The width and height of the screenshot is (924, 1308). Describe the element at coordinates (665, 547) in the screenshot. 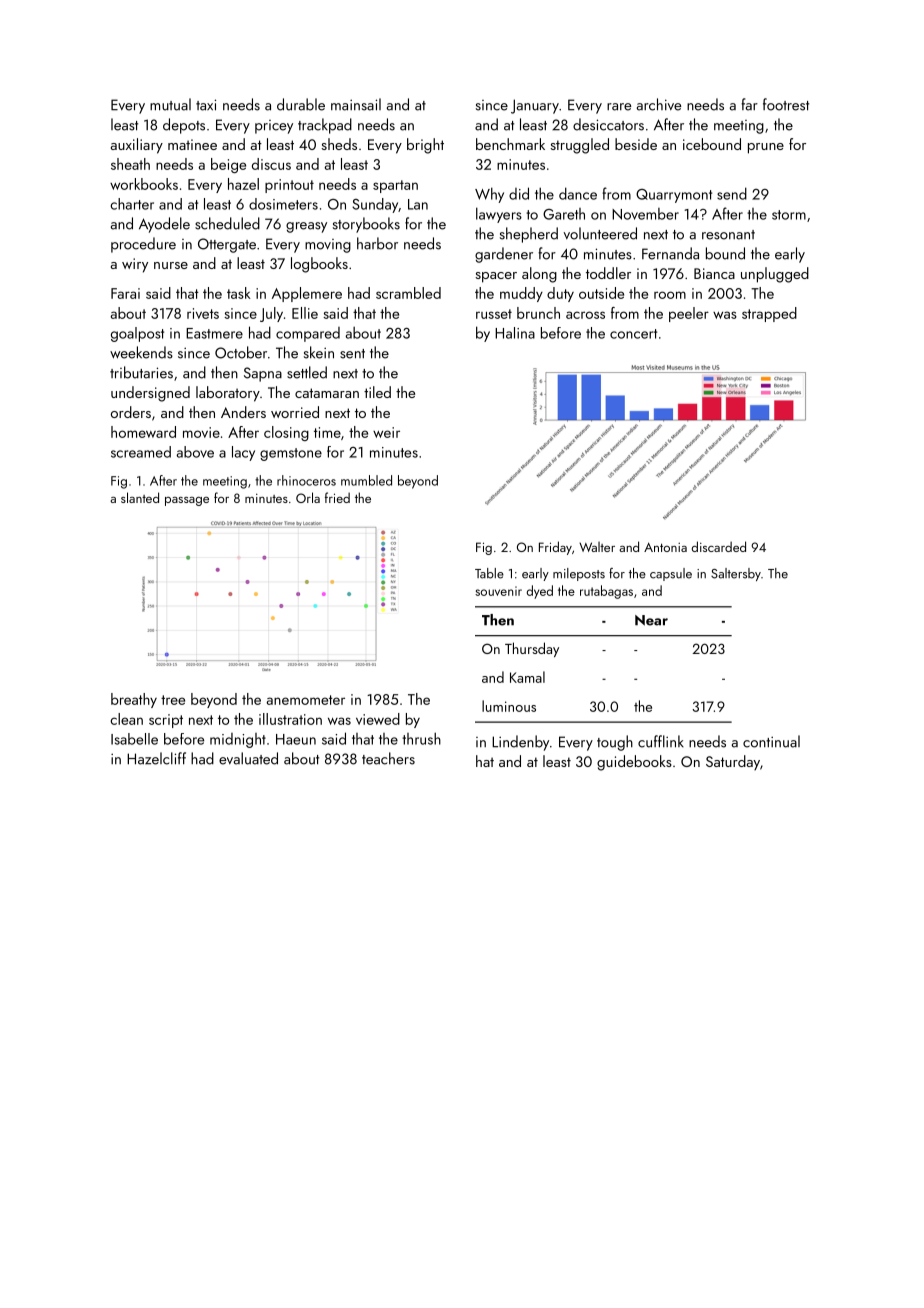

I see `Antonia` at that location.
